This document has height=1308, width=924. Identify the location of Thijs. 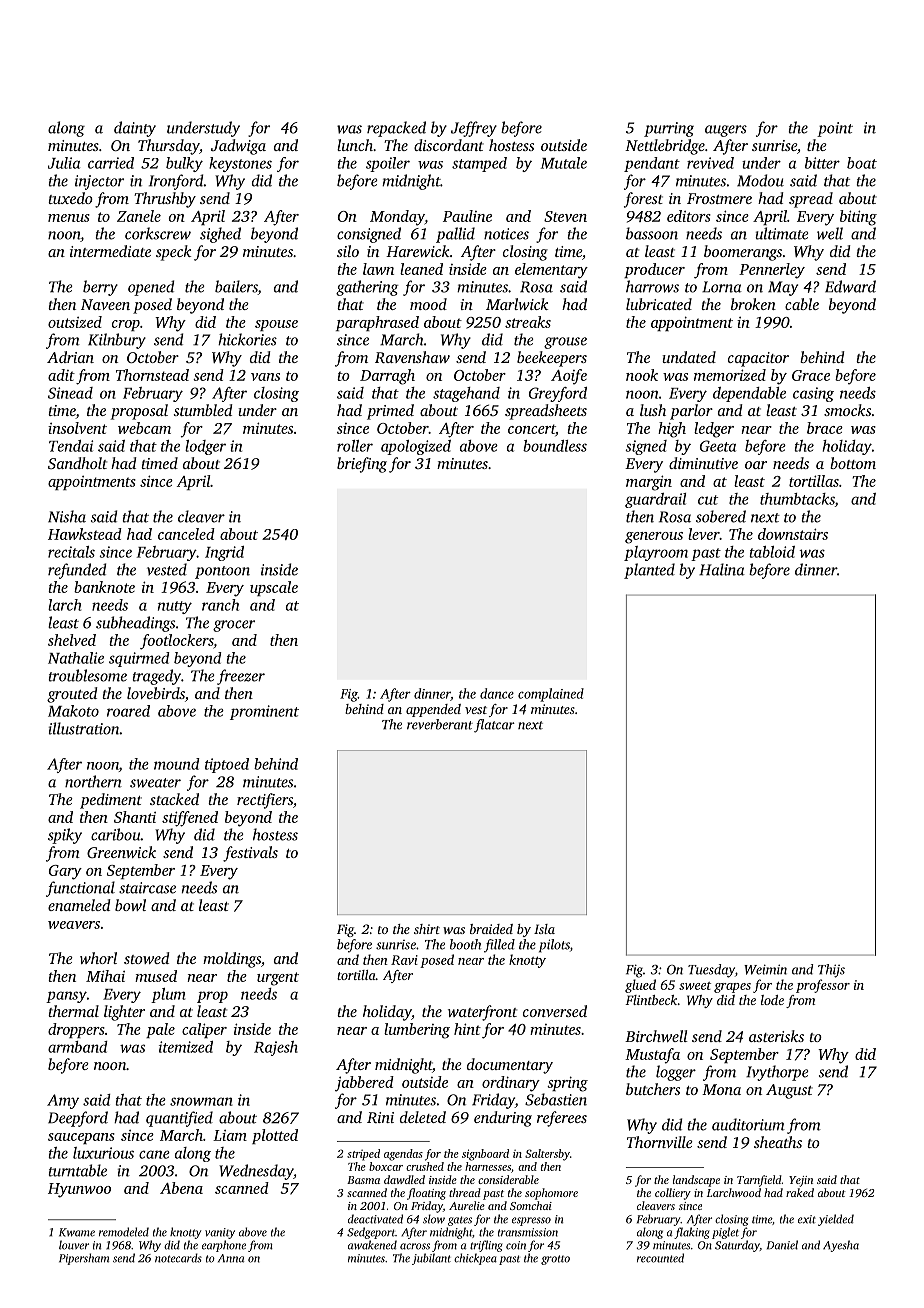
(831, 971).
